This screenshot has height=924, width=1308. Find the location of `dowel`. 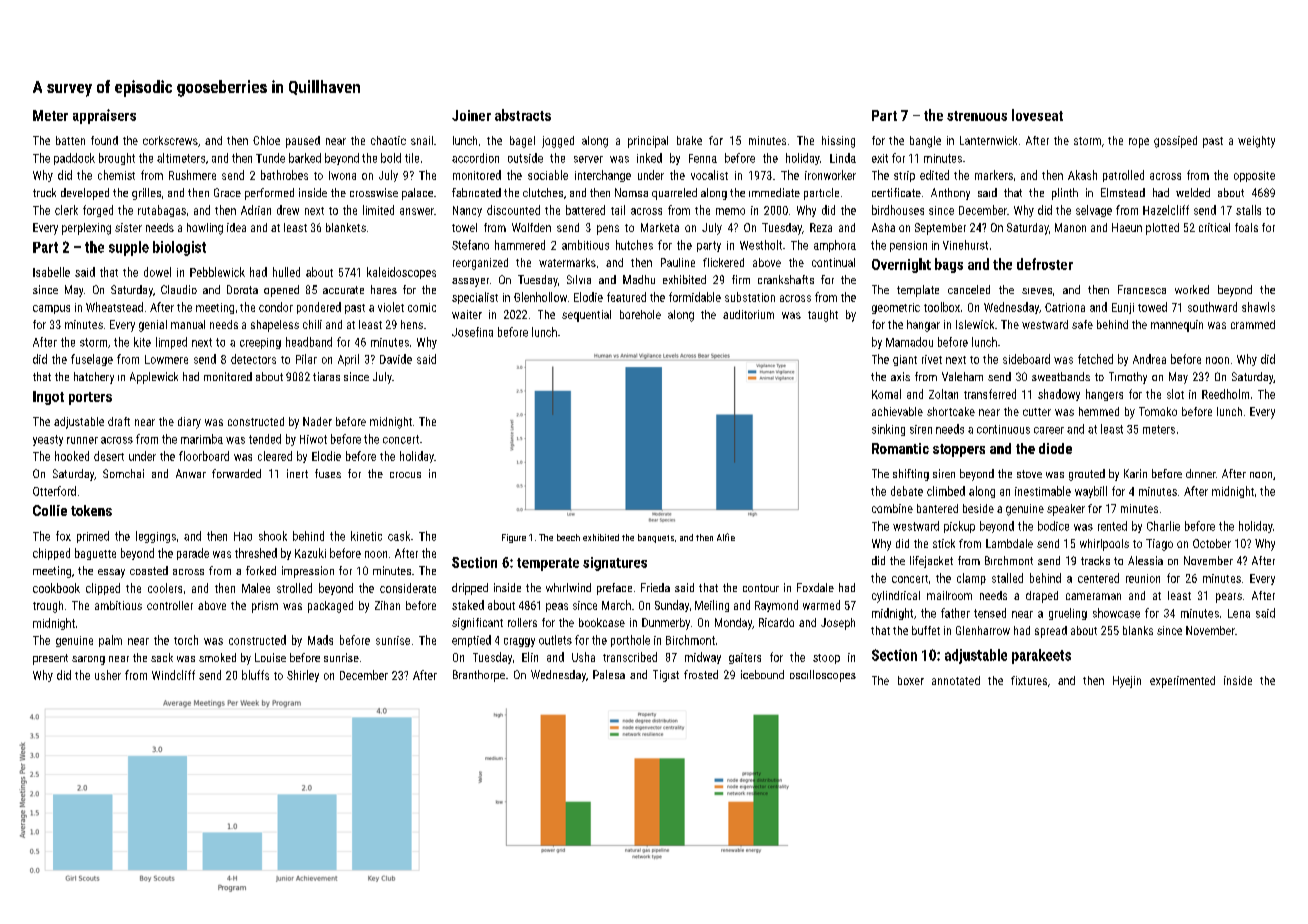

dowel is located at coordinates (157, 272).
